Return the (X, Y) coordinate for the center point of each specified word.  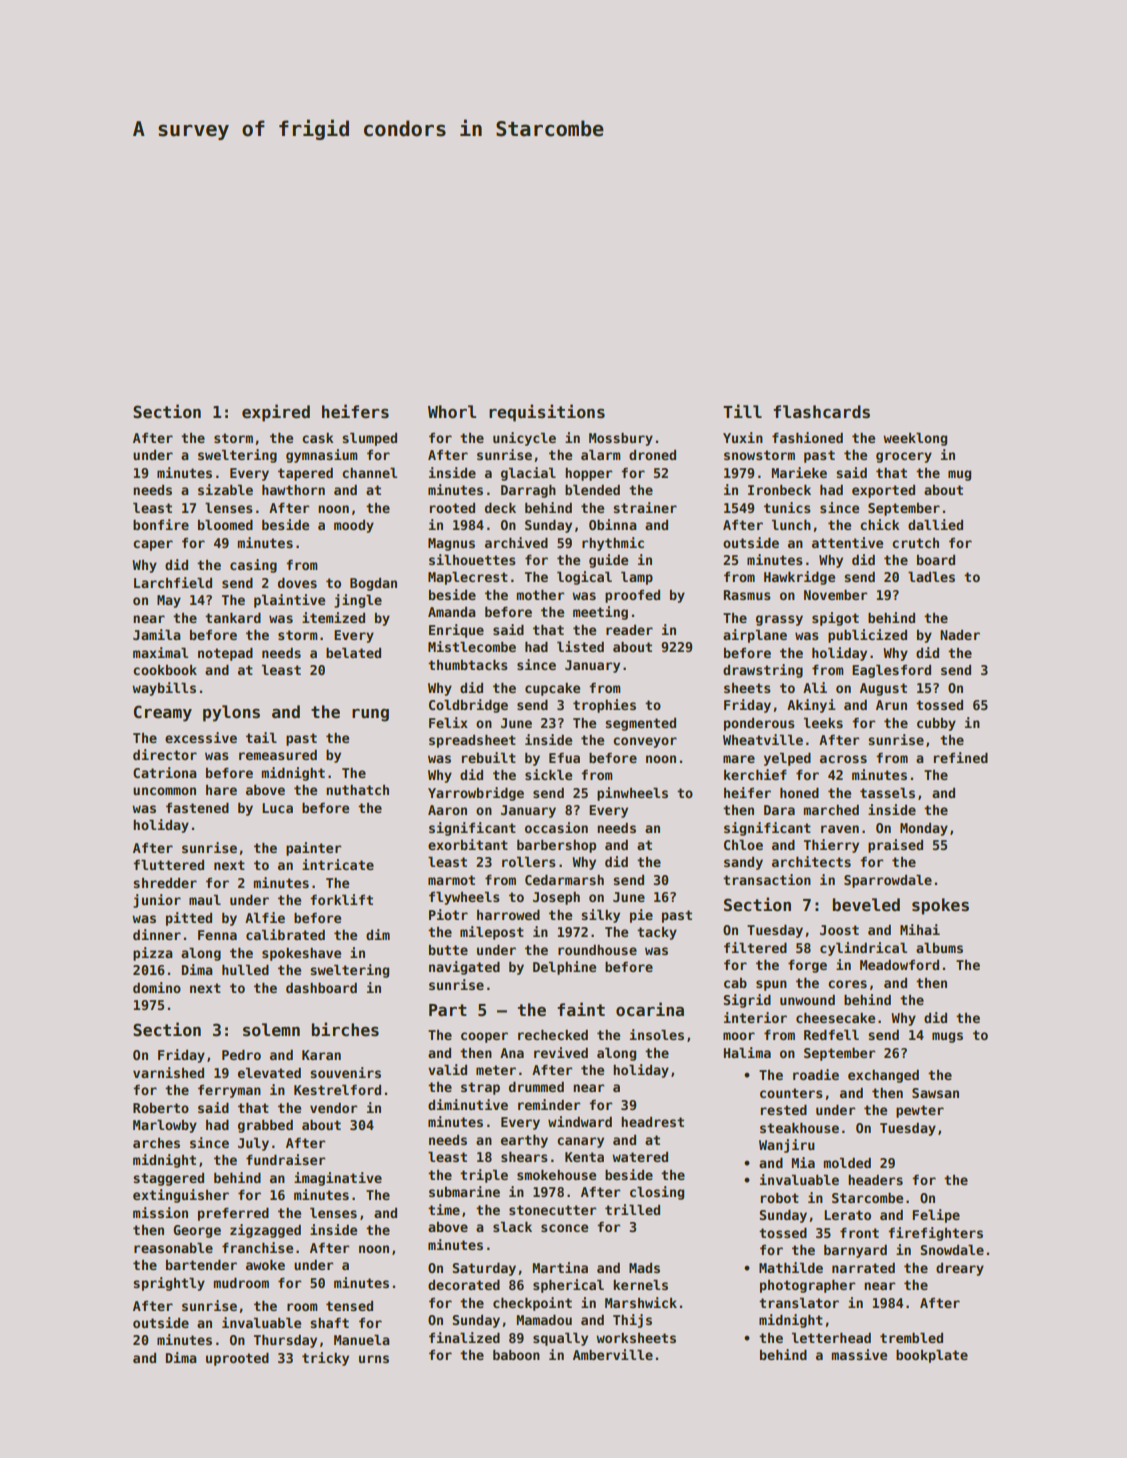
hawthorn (293, 490)
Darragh (528, 491)
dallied (935, 524)
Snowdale (952, 1249)
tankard (233, 618)
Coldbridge (468, 706)
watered (640, 1157)
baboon (516, 1355)
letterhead (831, 1337)
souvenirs (345, 1072)
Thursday (285, 1341)
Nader (960, 635)
